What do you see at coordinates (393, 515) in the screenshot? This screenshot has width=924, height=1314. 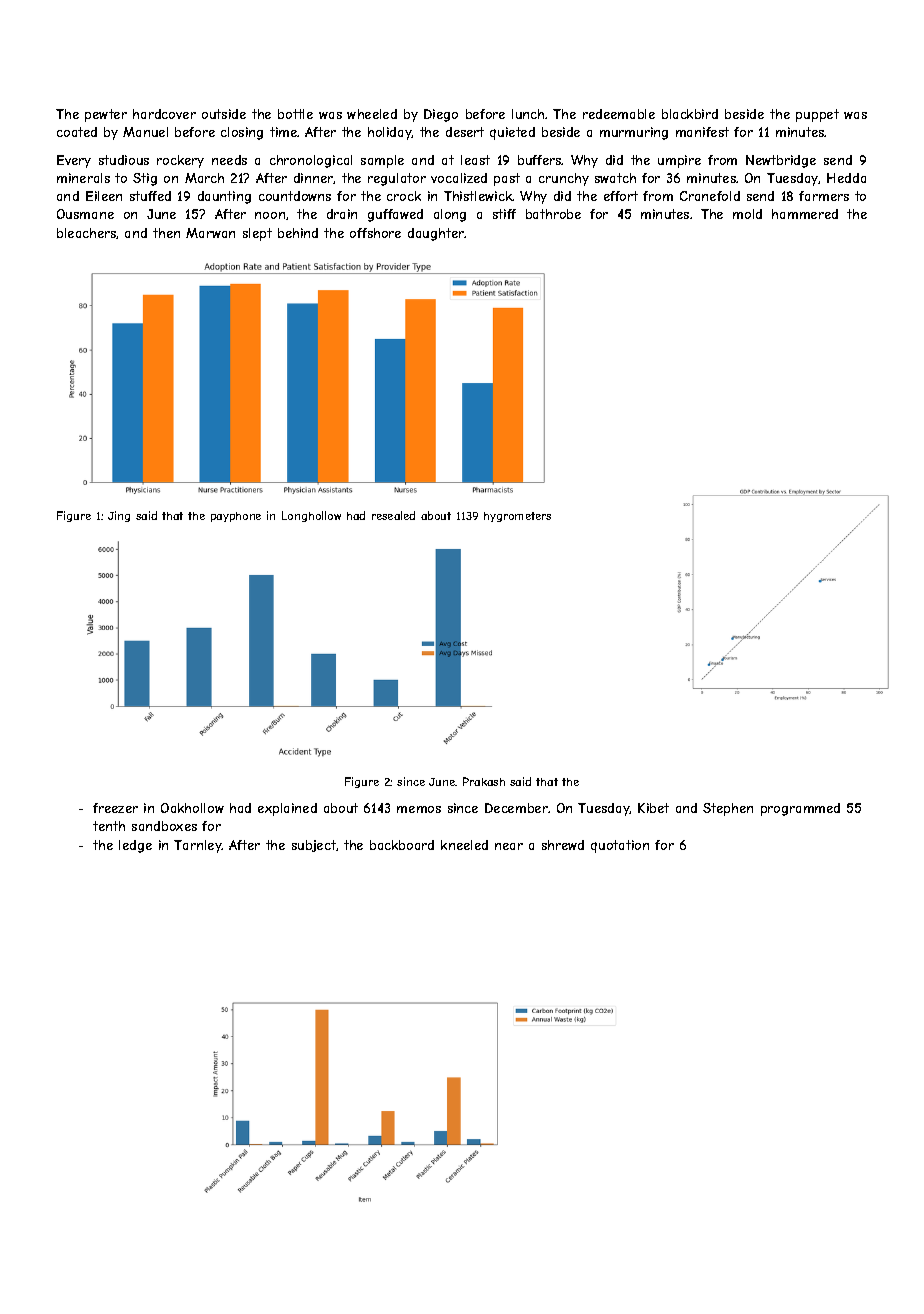 I see `resealed` at bounding box center [393, 515].
